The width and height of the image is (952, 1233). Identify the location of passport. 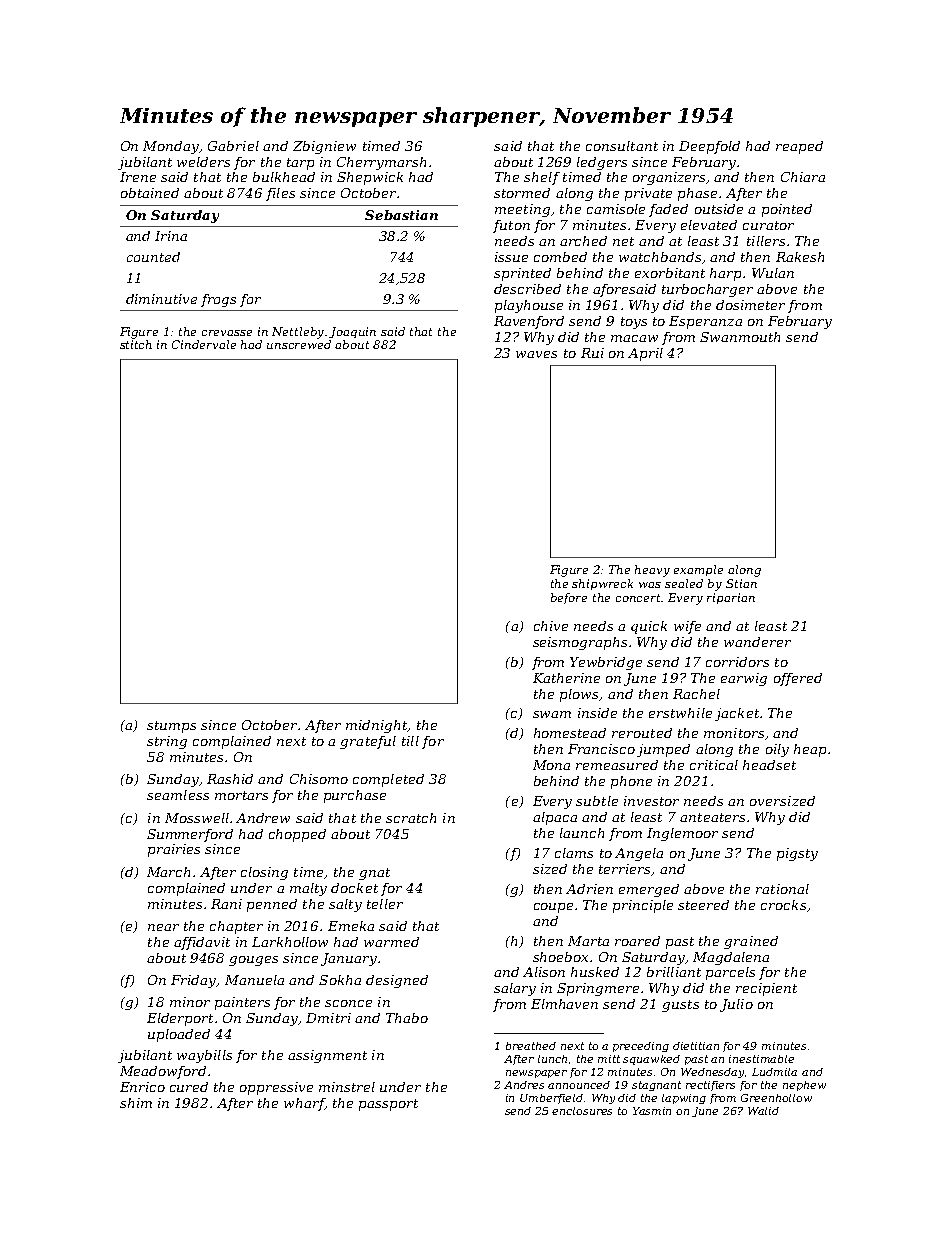
(388, 1105).
